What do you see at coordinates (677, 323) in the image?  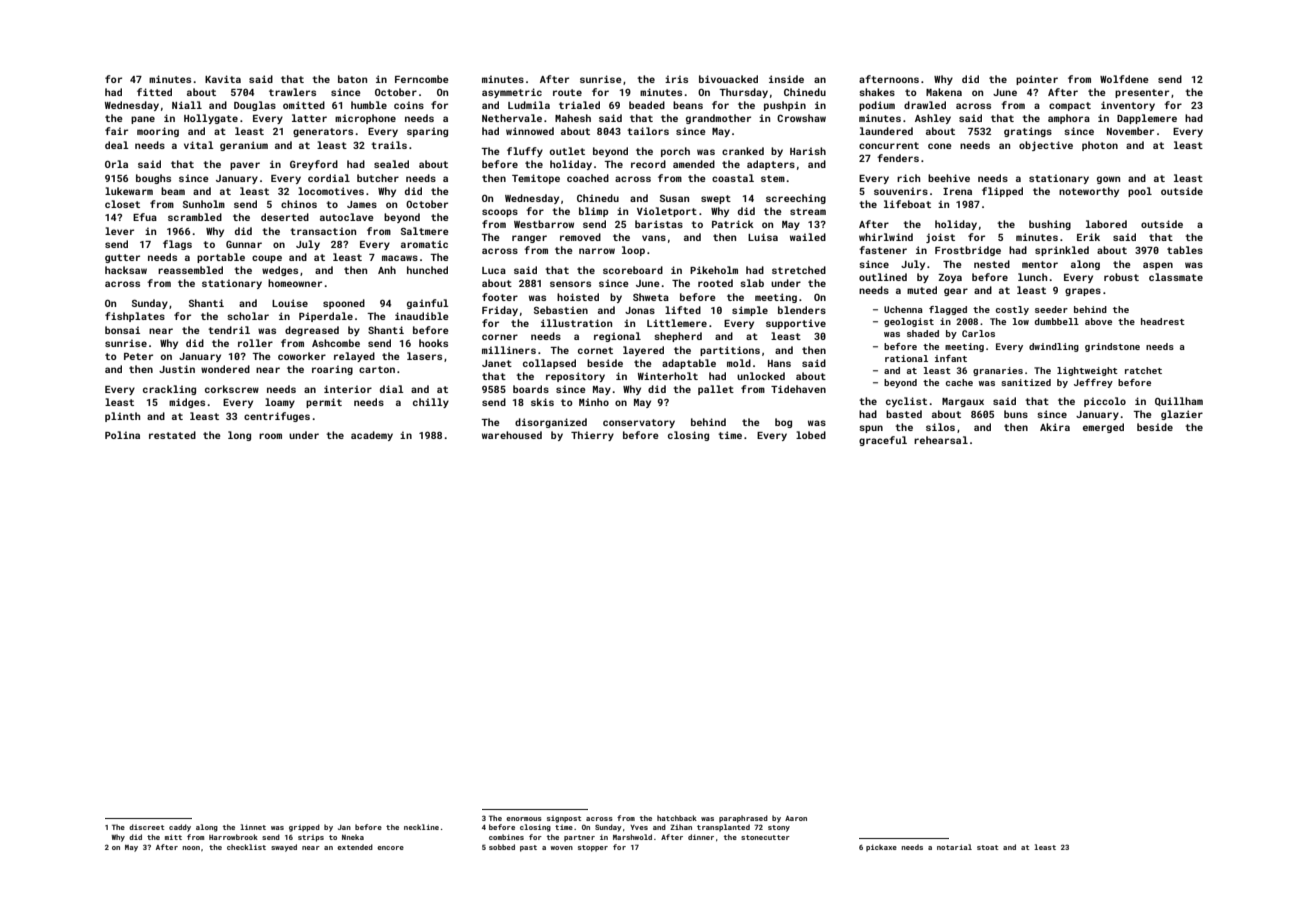 I see `Littlemere` at bounding box center [677, 323].
